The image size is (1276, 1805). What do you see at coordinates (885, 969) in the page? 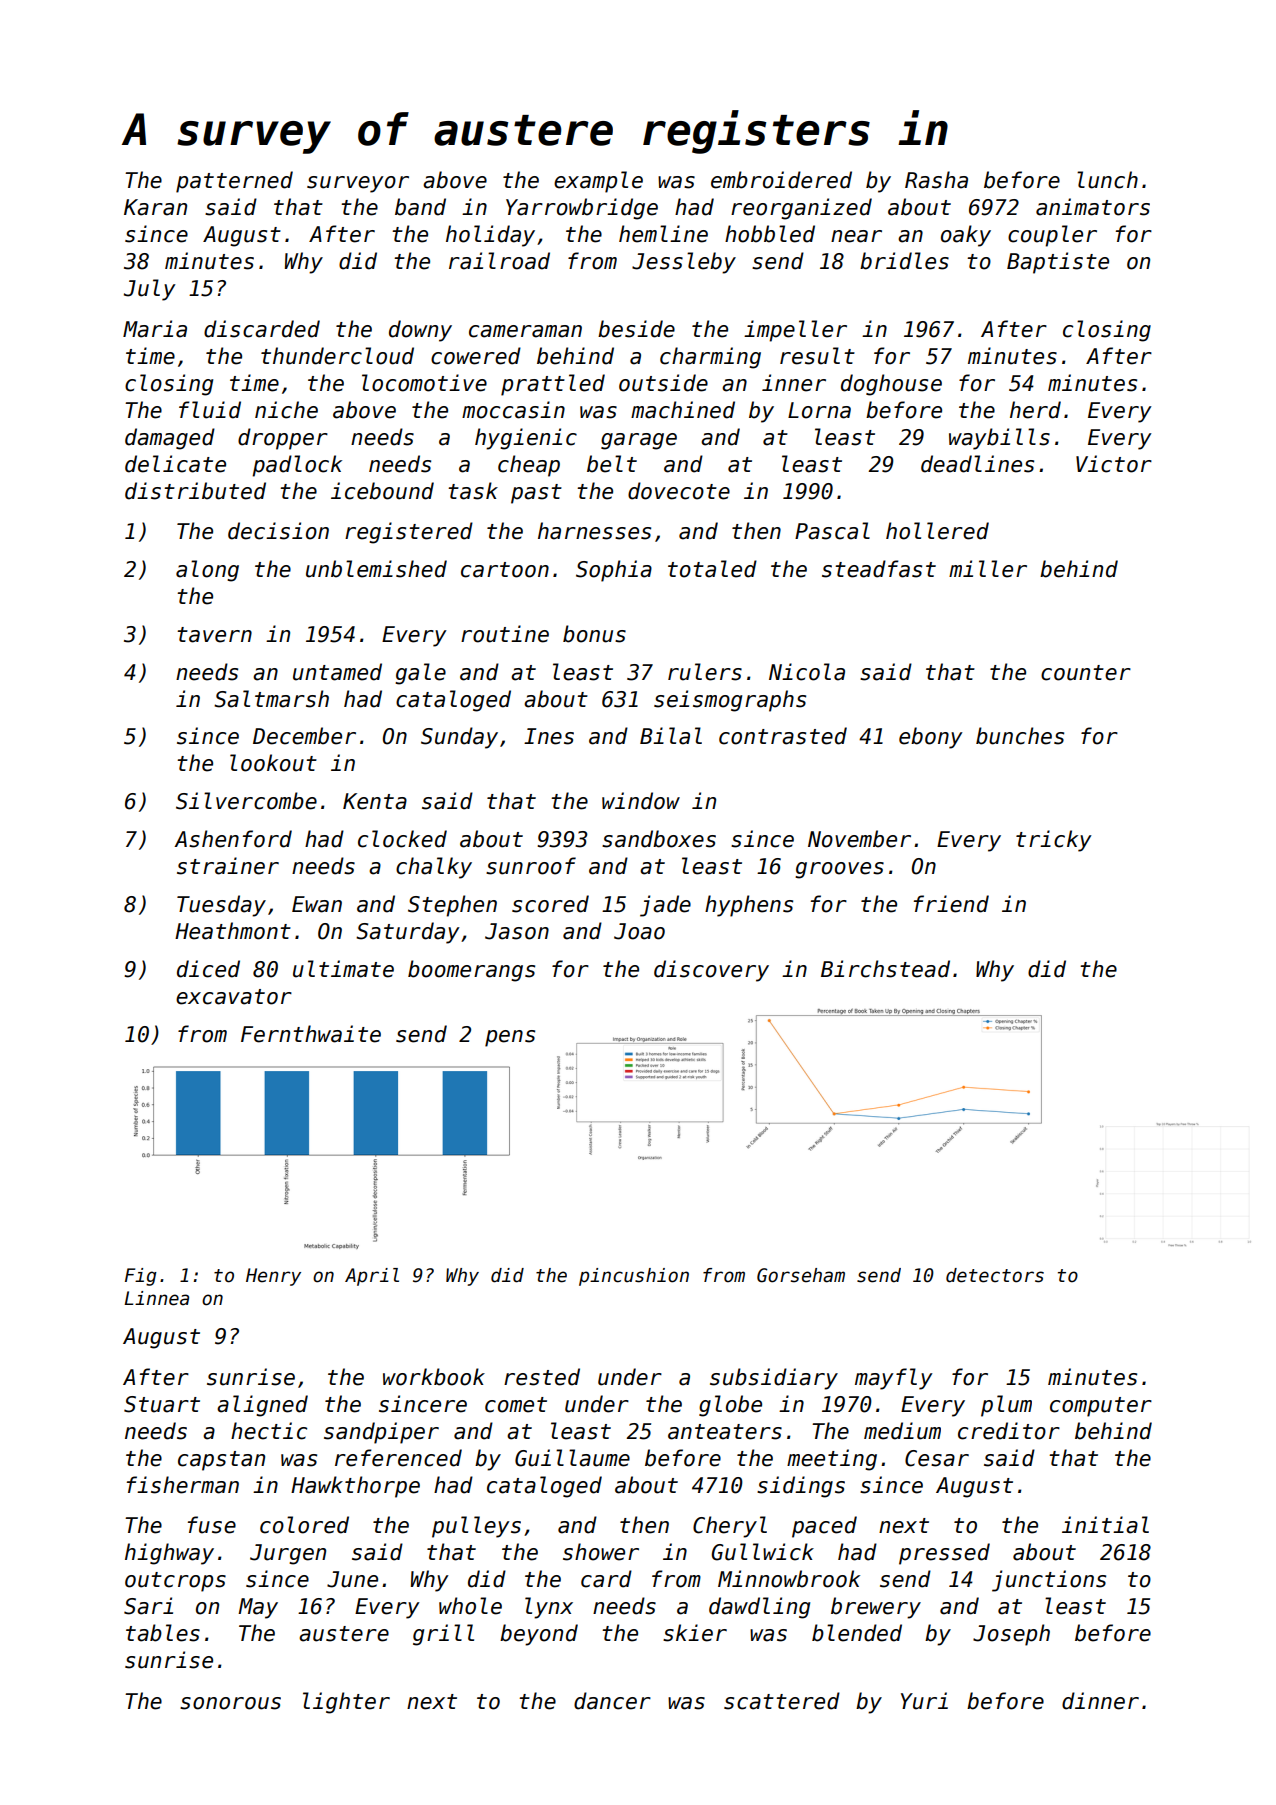
I see `Birchstead` at bounding box center [885, 969].
